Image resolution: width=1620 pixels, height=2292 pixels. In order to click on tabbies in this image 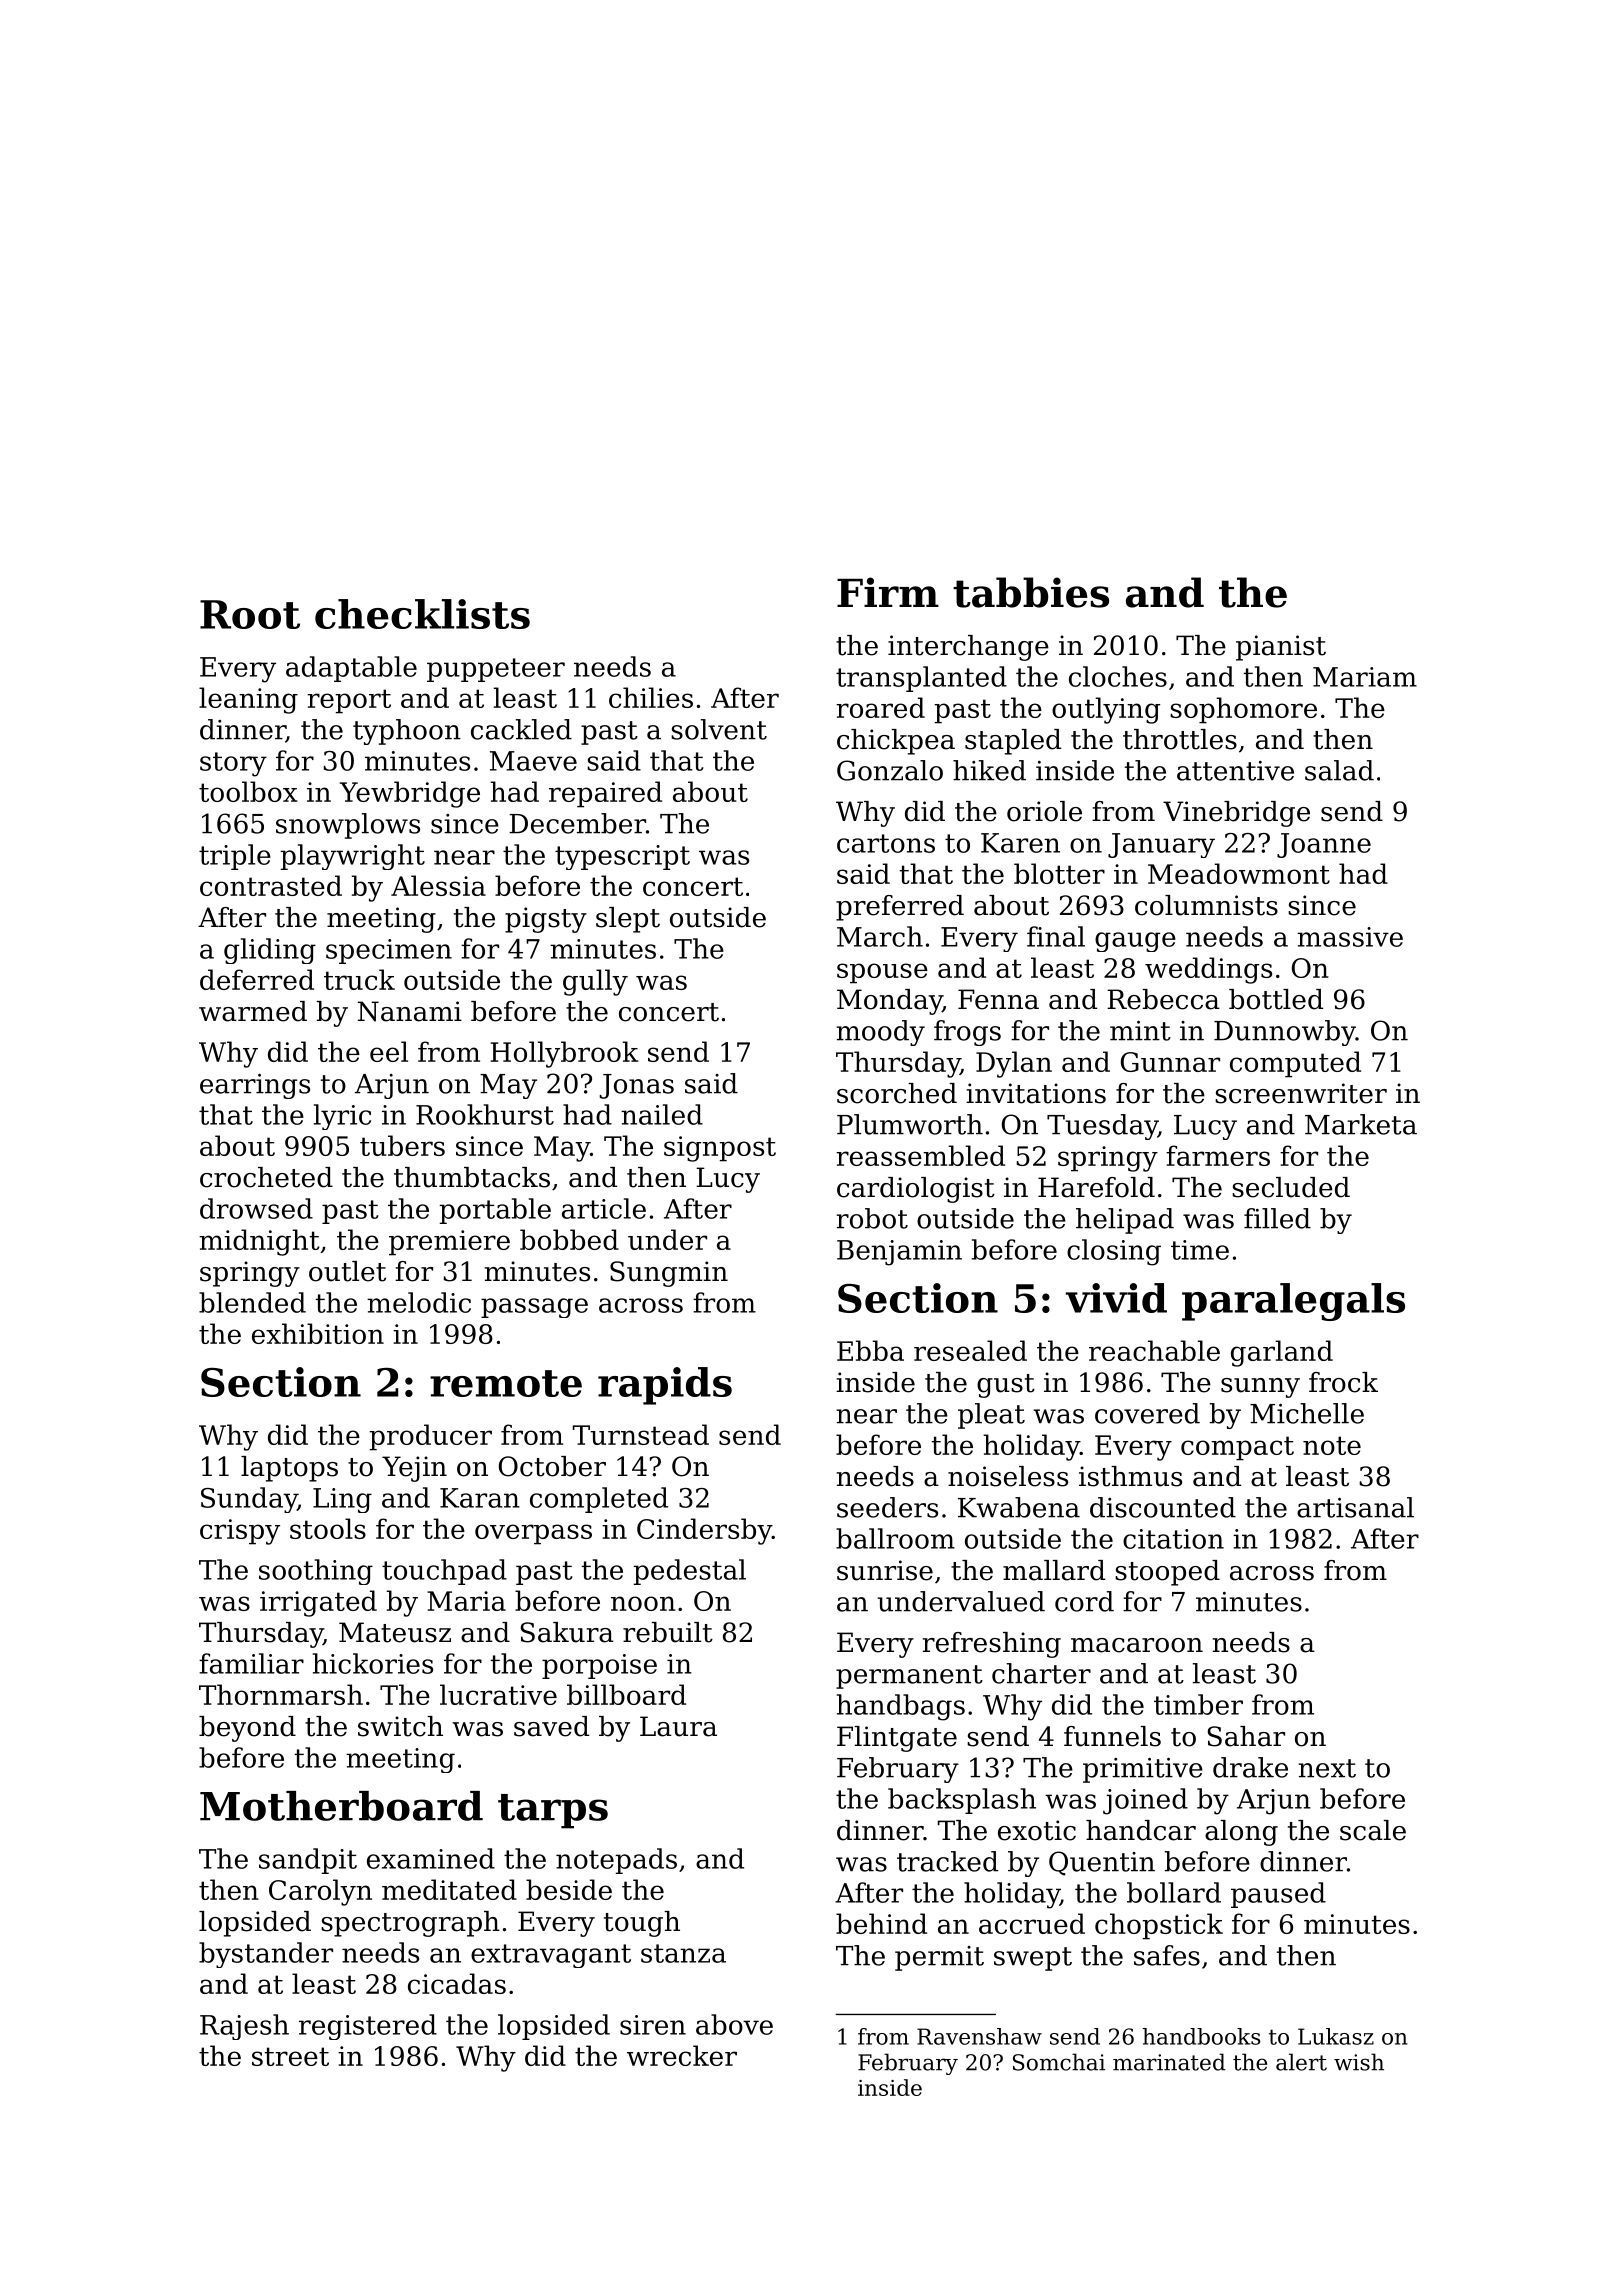, I will do `click(1031, 592)`.
